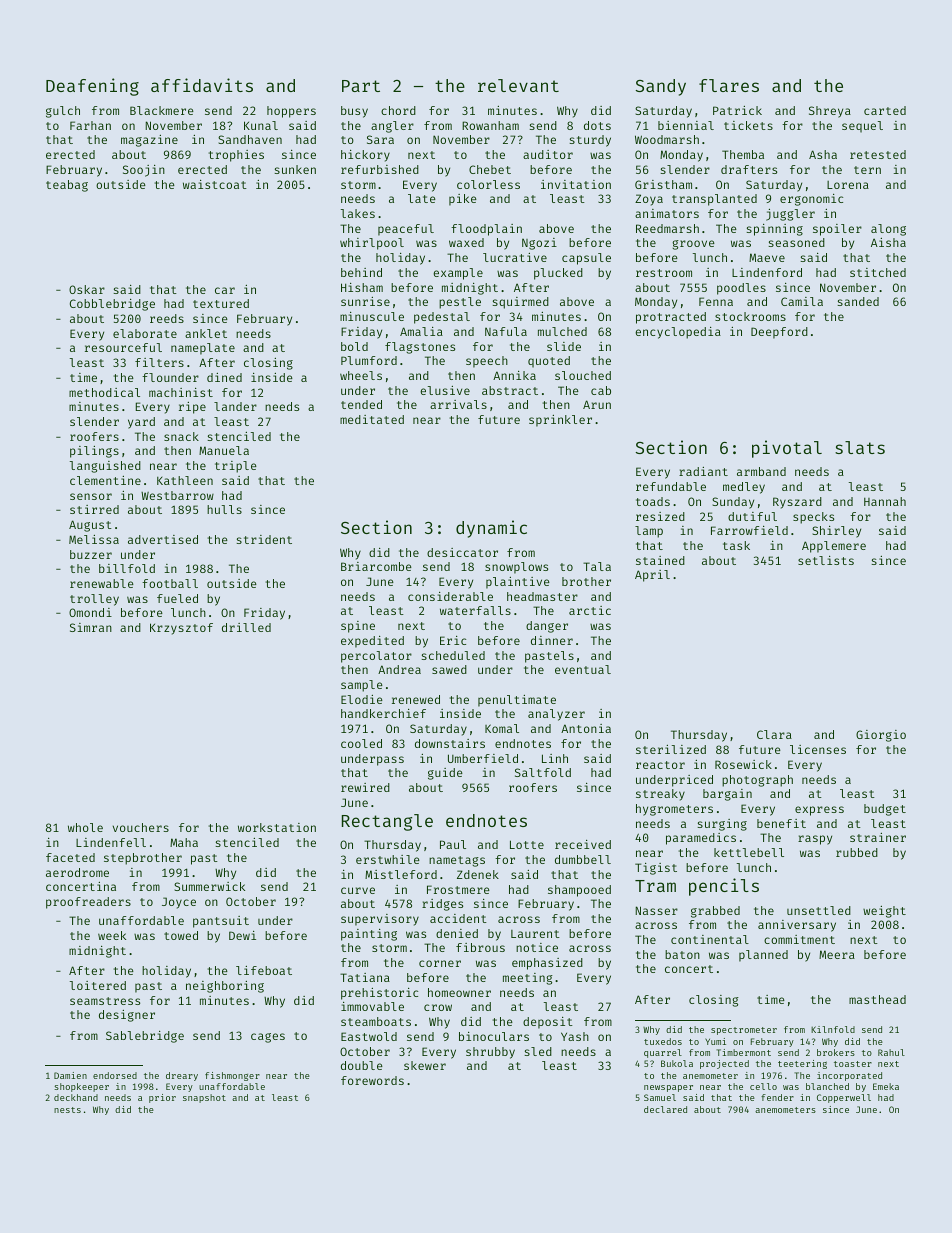  What do you see at coordinates (246, 627) in the screenshot?
I see `drilled` at bounding box center [246, 627].
